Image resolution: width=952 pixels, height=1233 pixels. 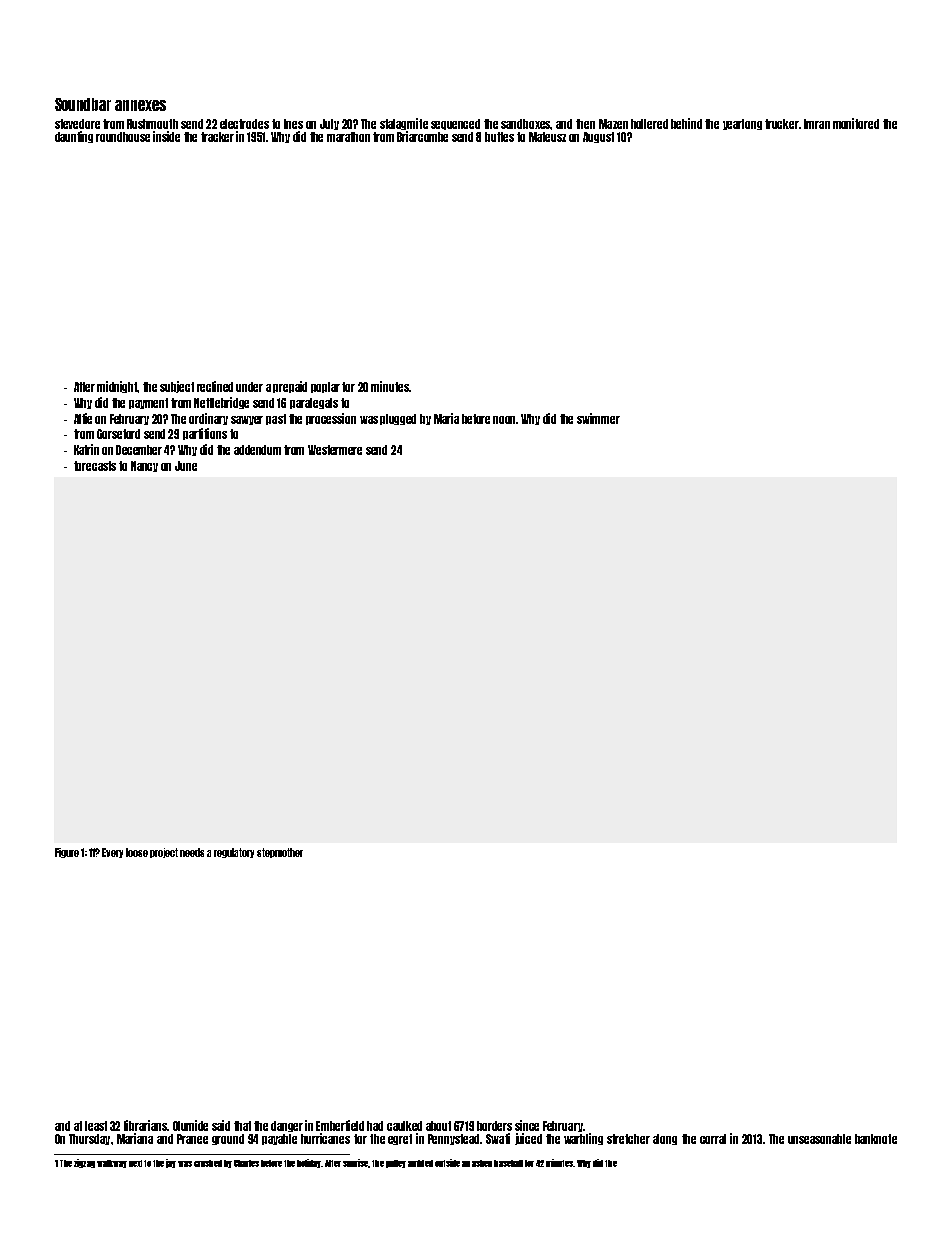 I want to click on stepmother, so click(x=280, y=853).
